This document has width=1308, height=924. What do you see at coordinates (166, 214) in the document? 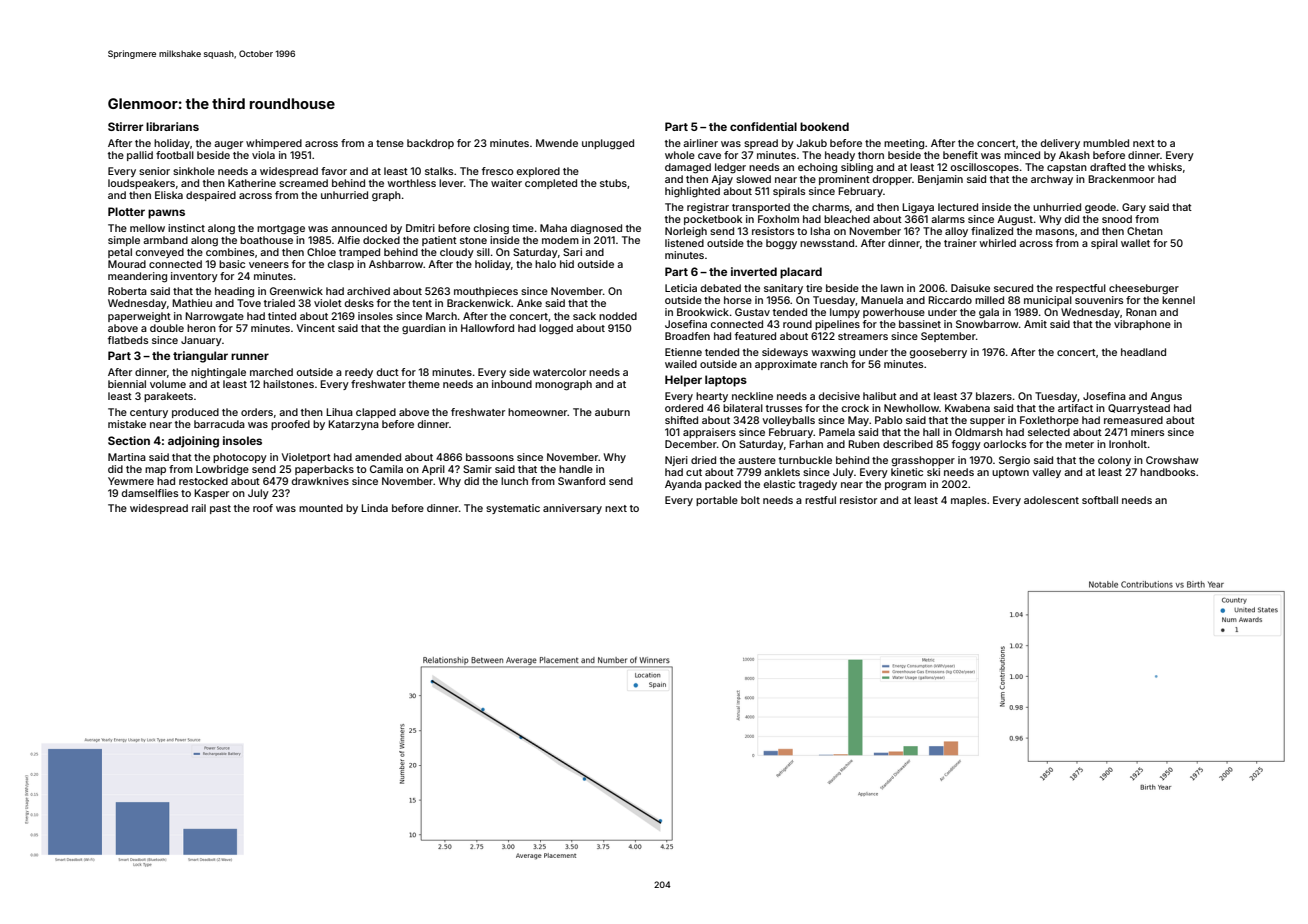
I see `pawns` at bounding box center [166, 214].
